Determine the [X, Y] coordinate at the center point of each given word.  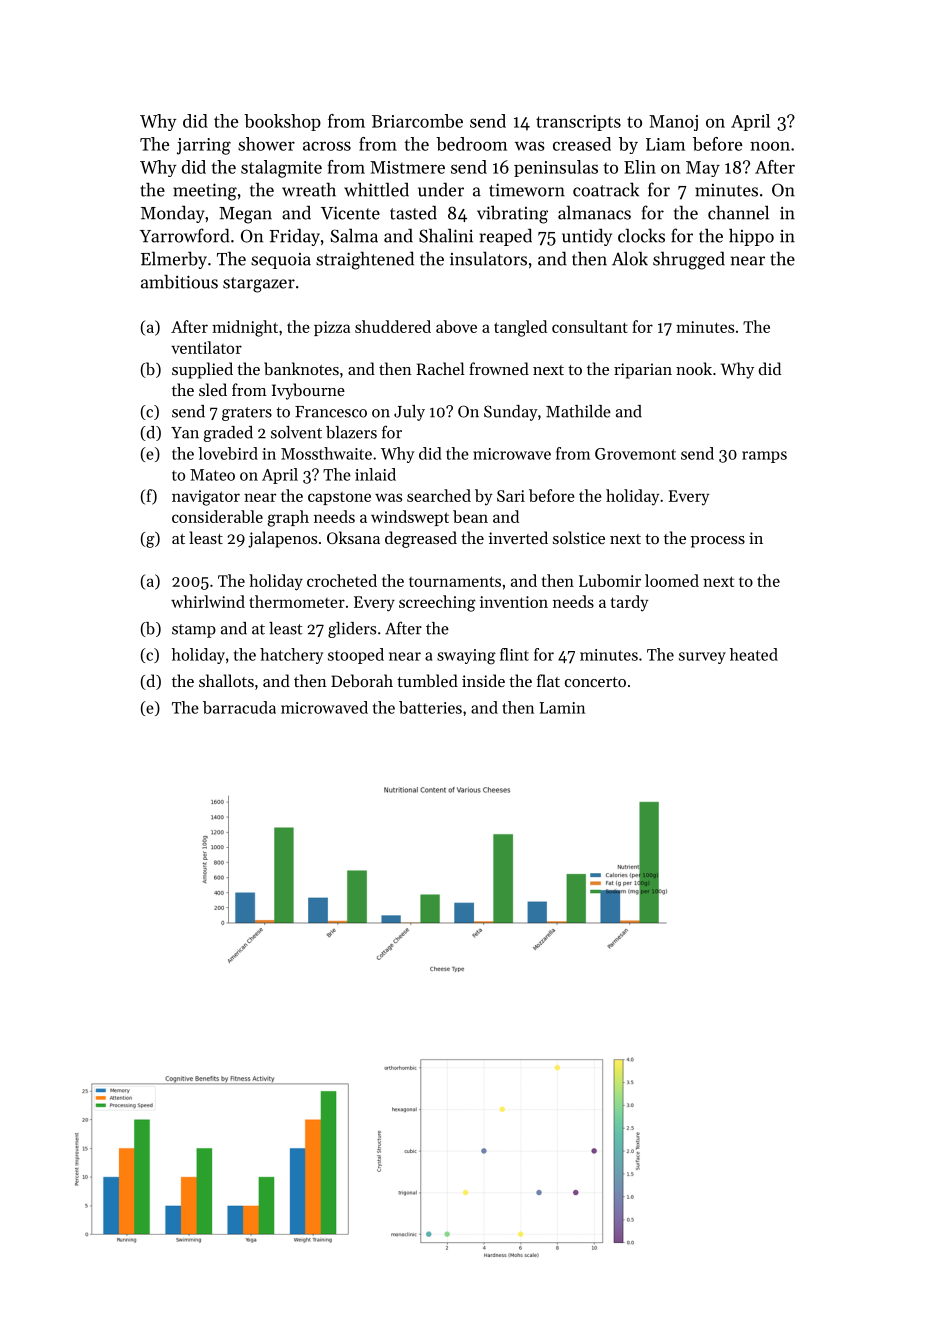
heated [754, 654]
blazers [351, 432]
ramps [764, 457]
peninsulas [556, 168]
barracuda [239, 707]
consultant [590, 326]
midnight [245, 328]
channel [738, 212]
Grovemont [635, 454]
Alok [630, 258]
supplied [202, 370]
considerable [217, 516]
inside [483, 680]
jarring [204, 146]
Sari [511, 496]
